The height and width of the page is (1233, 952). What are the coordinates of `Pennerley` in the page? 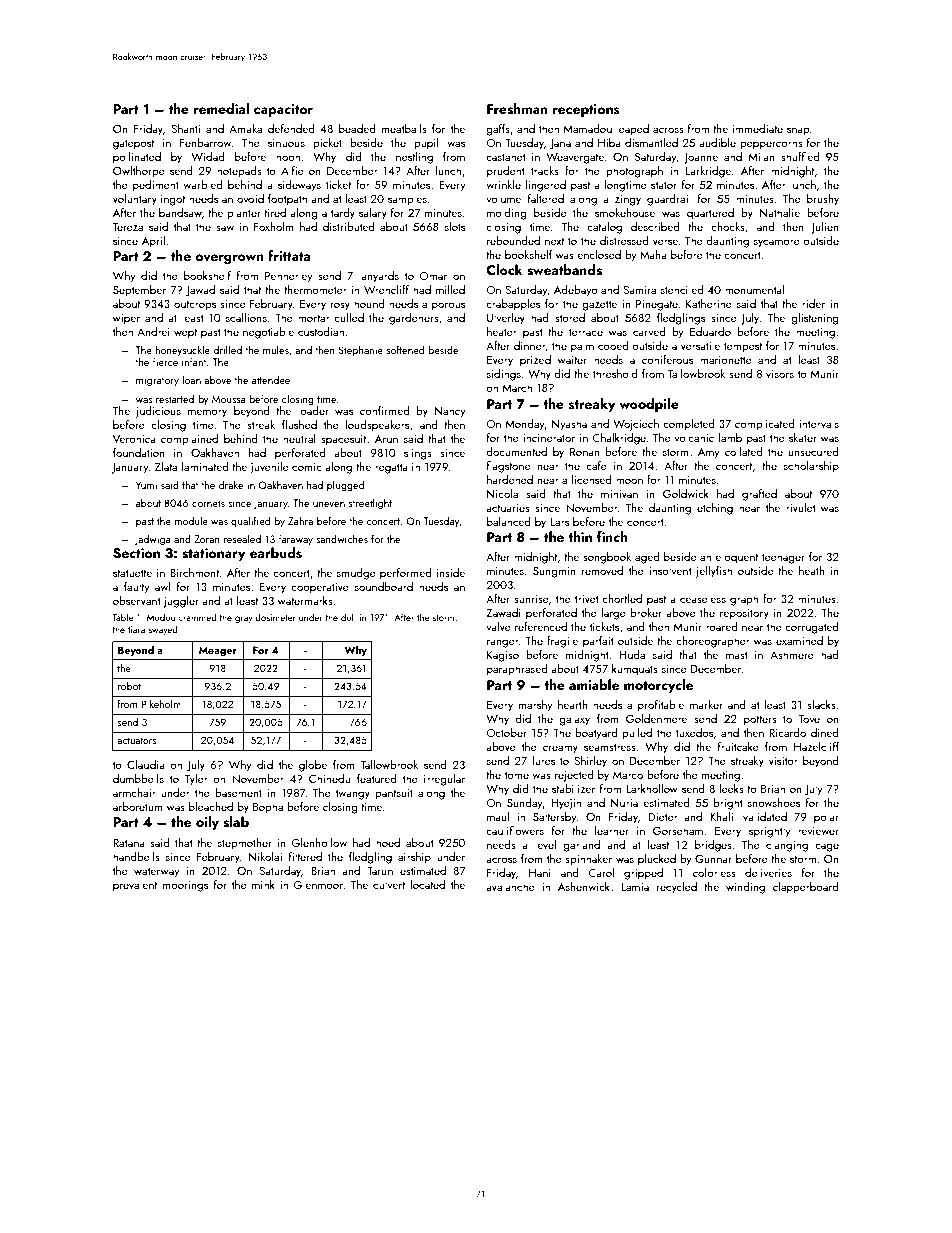 It's located at (288, 277).
